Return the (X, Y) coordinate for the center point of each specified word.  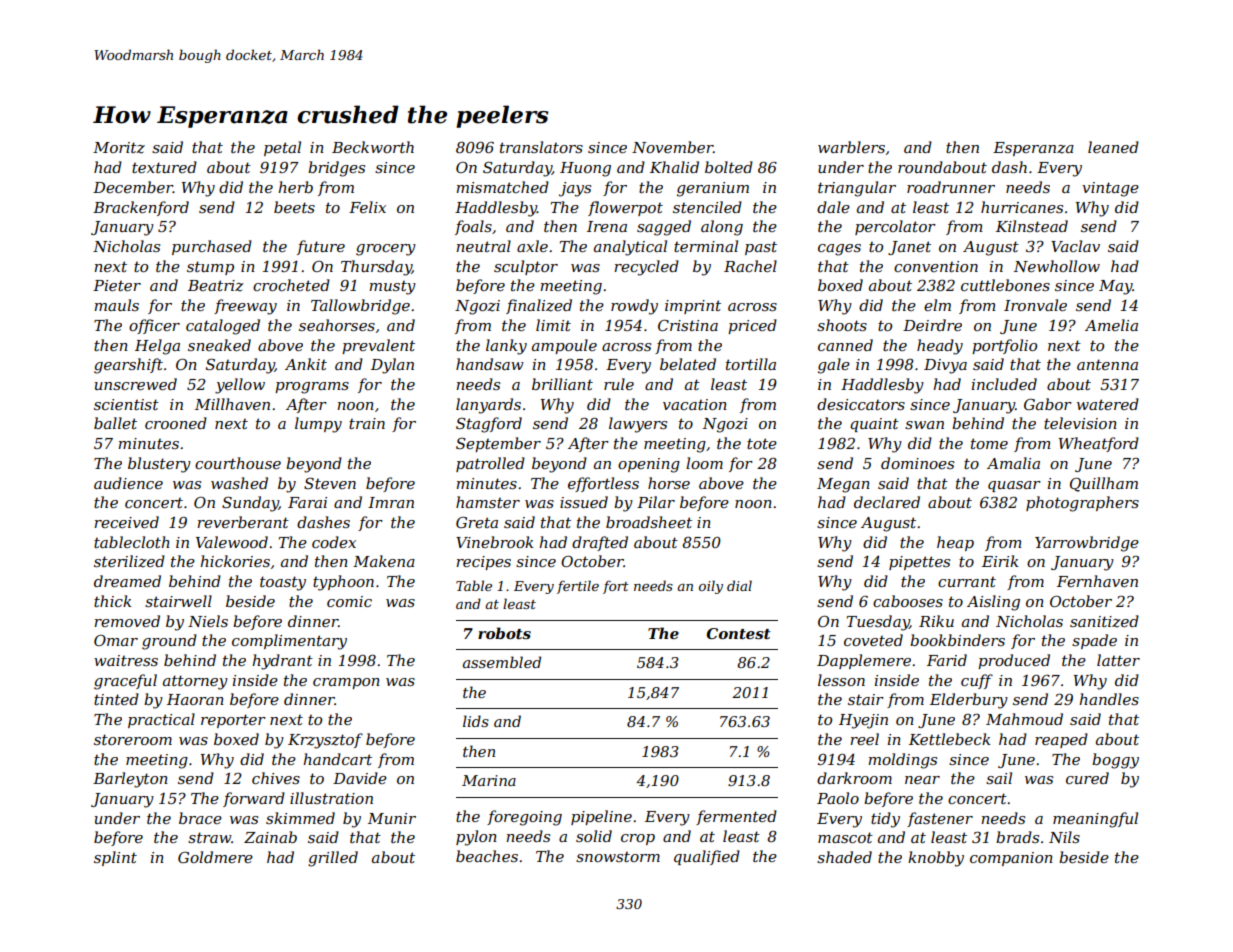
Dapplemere (864, 661)
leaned (1113, 147)
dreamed (127, 581)
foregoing (524, 818)
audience (128, 483)
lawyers (638, 425)
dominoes (917, 463)
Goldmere (215, 857)
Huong (585, 169)
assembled (502, 662)
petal (282, 148)
